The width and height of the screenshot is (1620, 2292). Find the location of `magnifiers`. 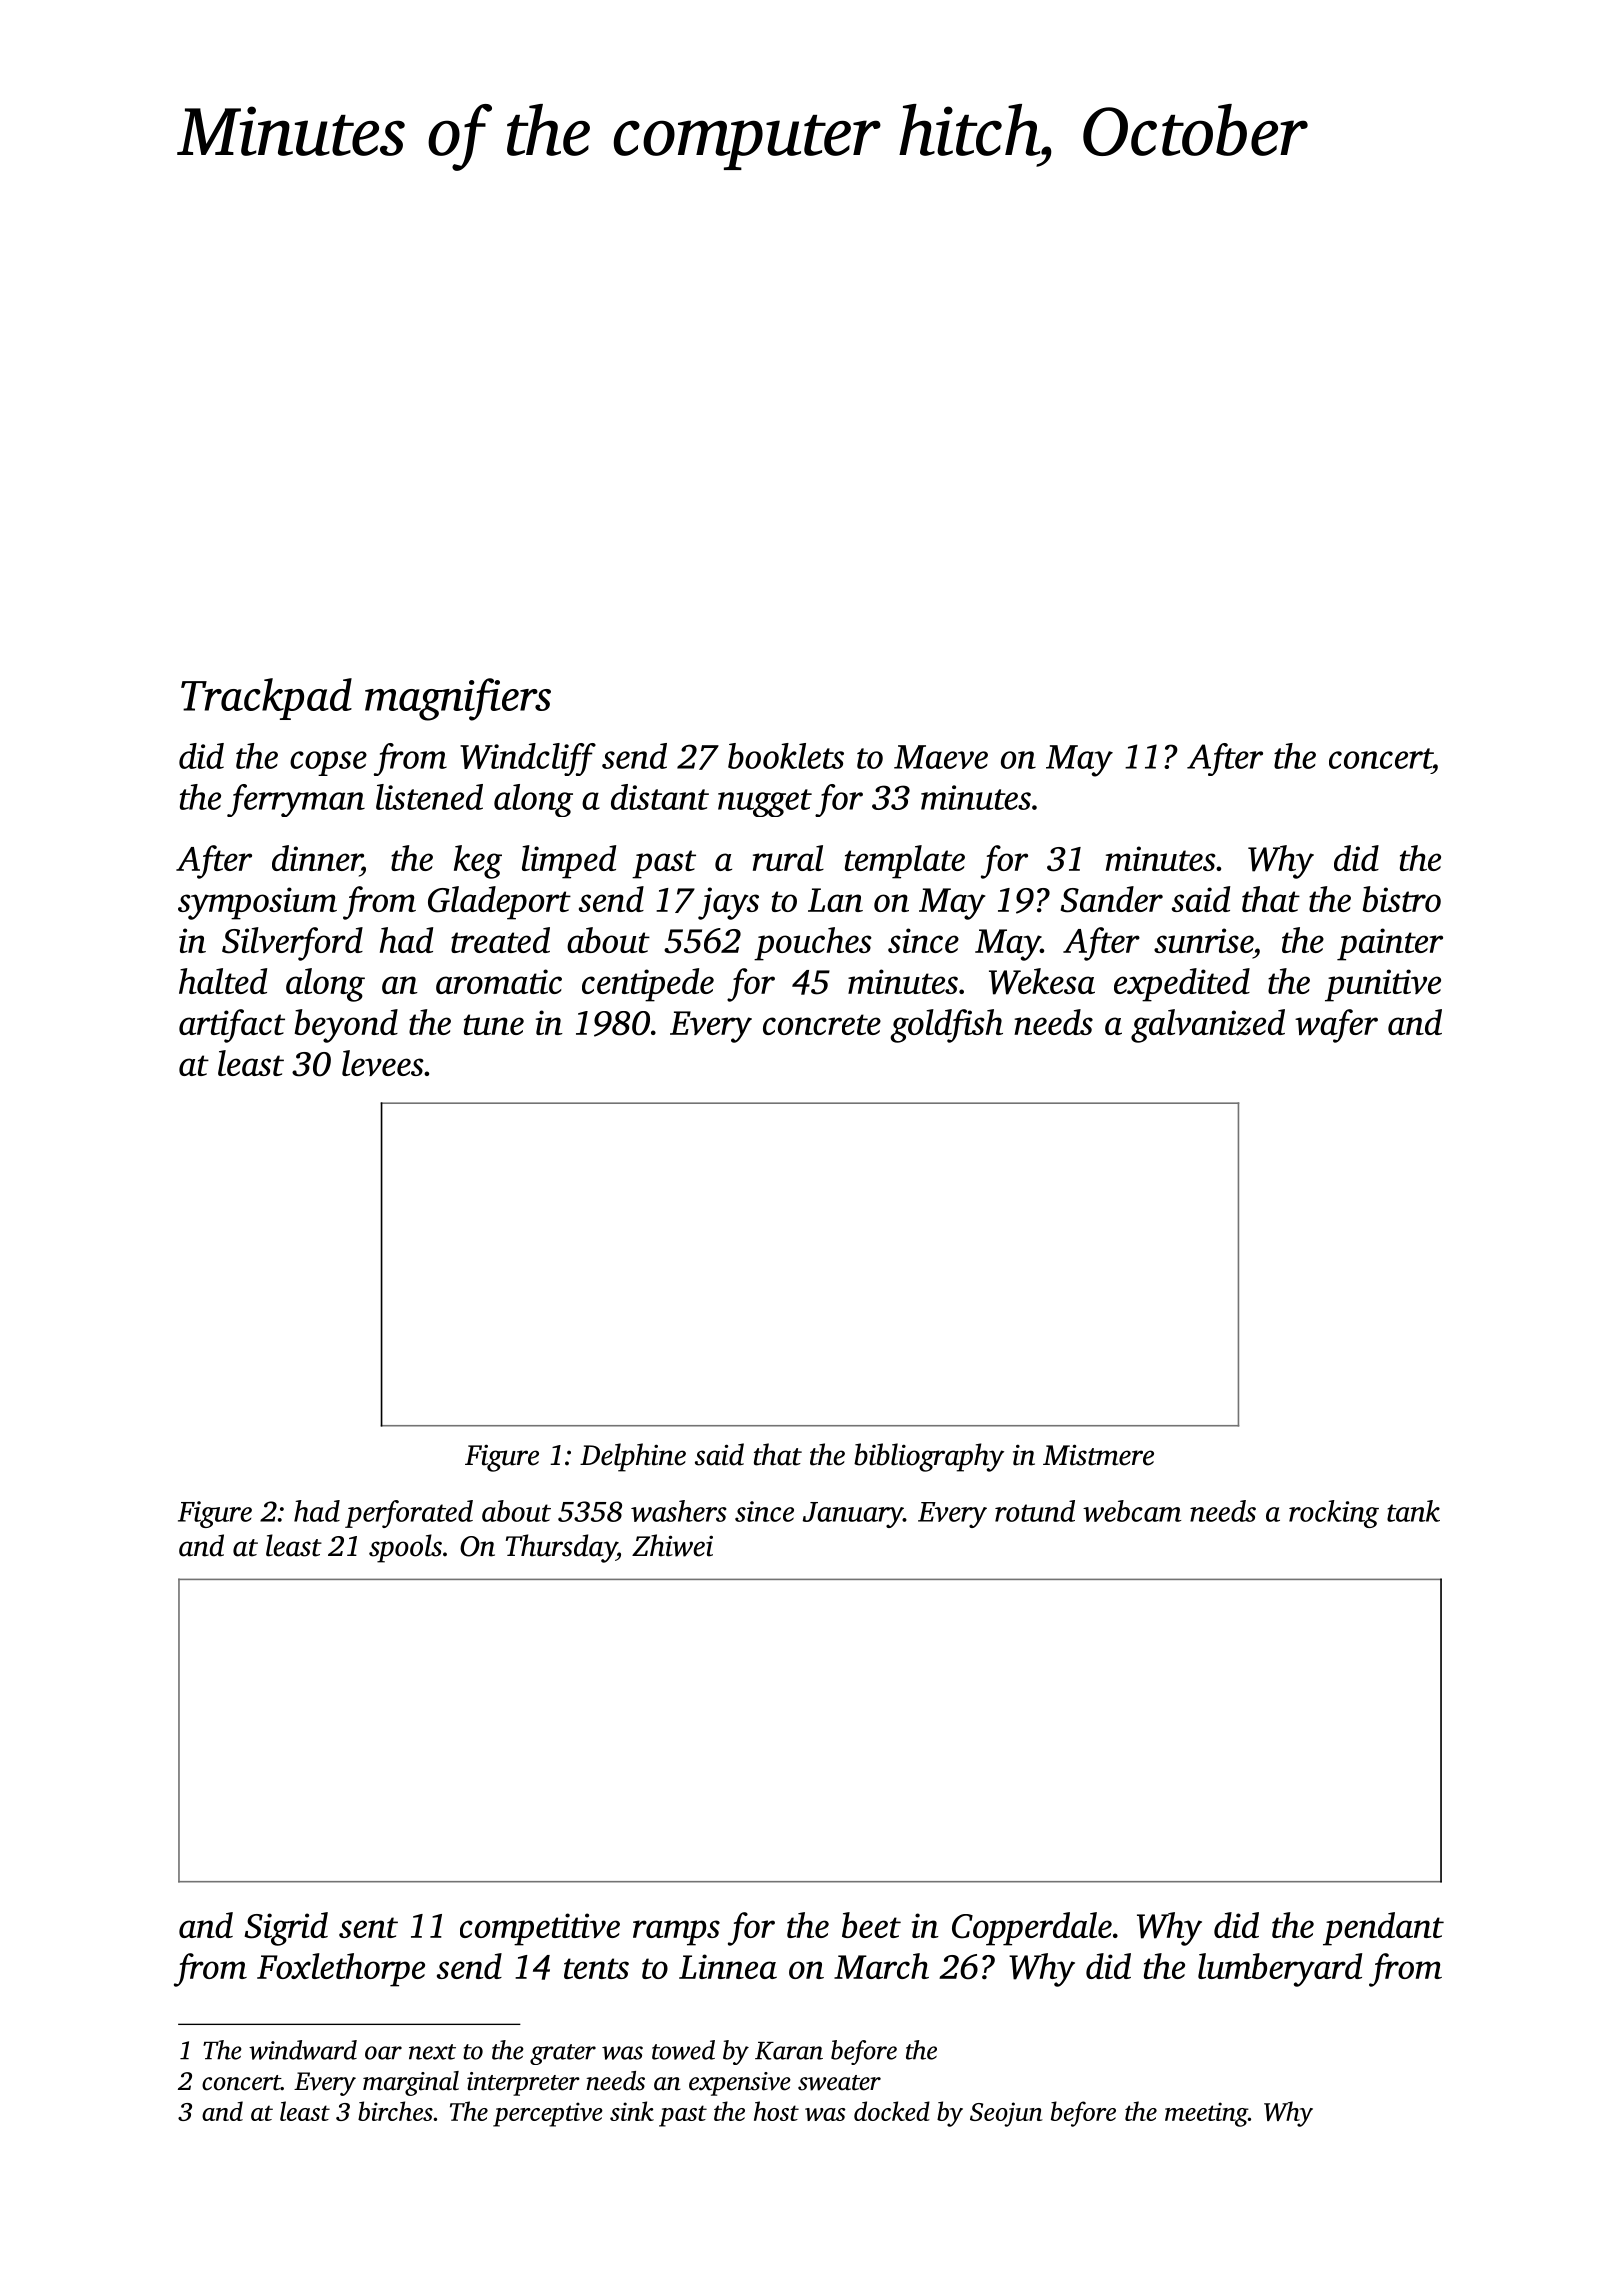

magnifiers is located at coordinates (458, 699).
